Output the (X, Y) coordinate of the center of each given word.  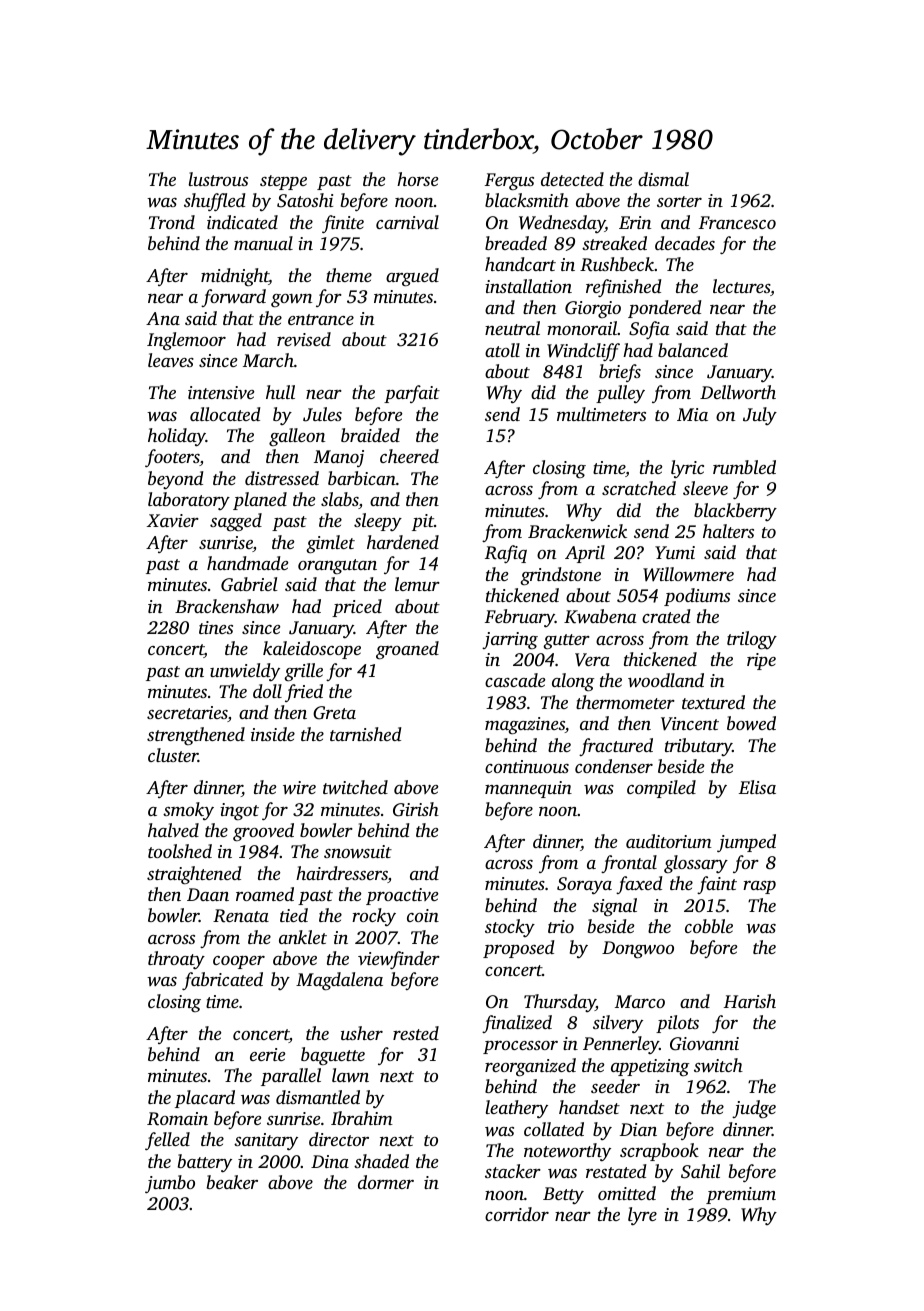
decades (685, 243)
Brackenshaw (227, 606)
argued (412, 277)
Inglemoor (186, 341)
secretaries (187, 714)
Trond (172, 222)
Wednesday (562, 224)
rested (416, 1033)
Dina (330, 1161)
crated (666, 616)
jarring (510, 641)
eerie (267, 1054)
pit (423, 522)
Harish (750, 1001)
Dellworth (738, 392)
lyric (687, 469)
